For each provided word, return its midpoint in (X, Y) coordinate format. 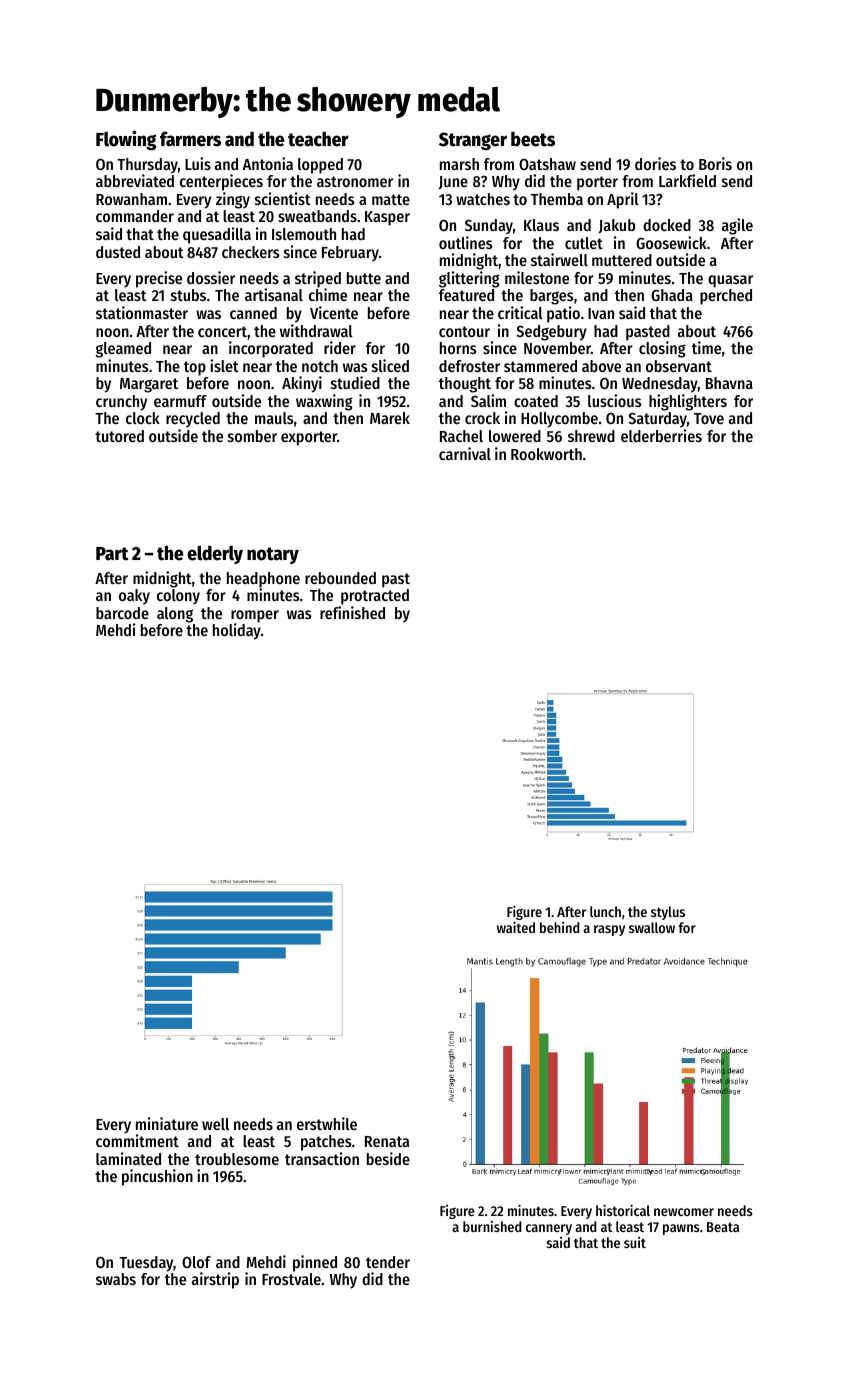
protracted (375, 597)
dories (655, 163)
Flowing (126, 140)
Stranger (473, 141)
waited (516, 927)
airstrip (215, 1280)
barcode (122, 613)
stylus (668, 913)
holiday (237, 632)
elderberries (661, 435)
